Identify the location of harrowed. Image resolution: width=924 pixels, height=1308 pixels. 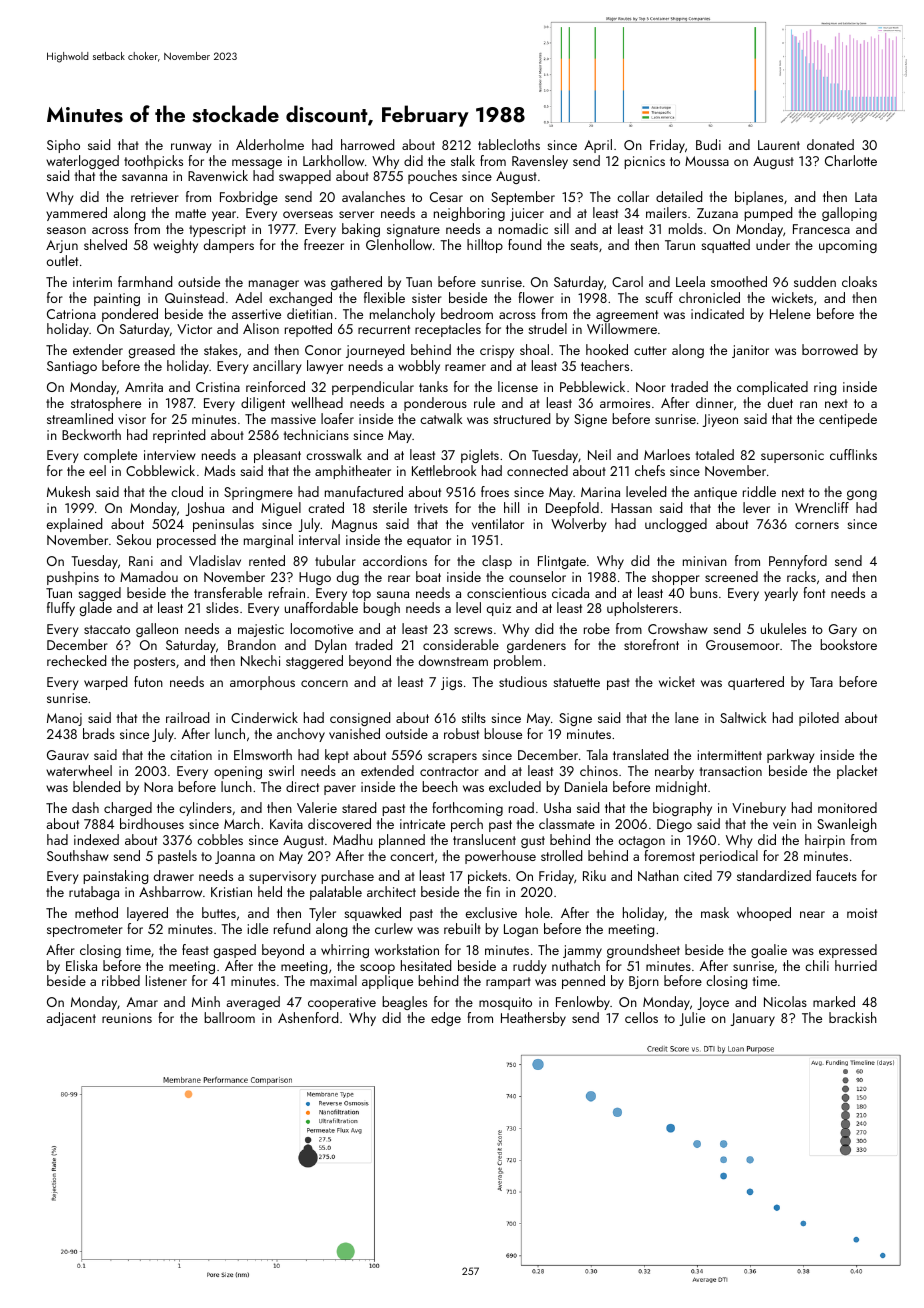
(367, 144).
